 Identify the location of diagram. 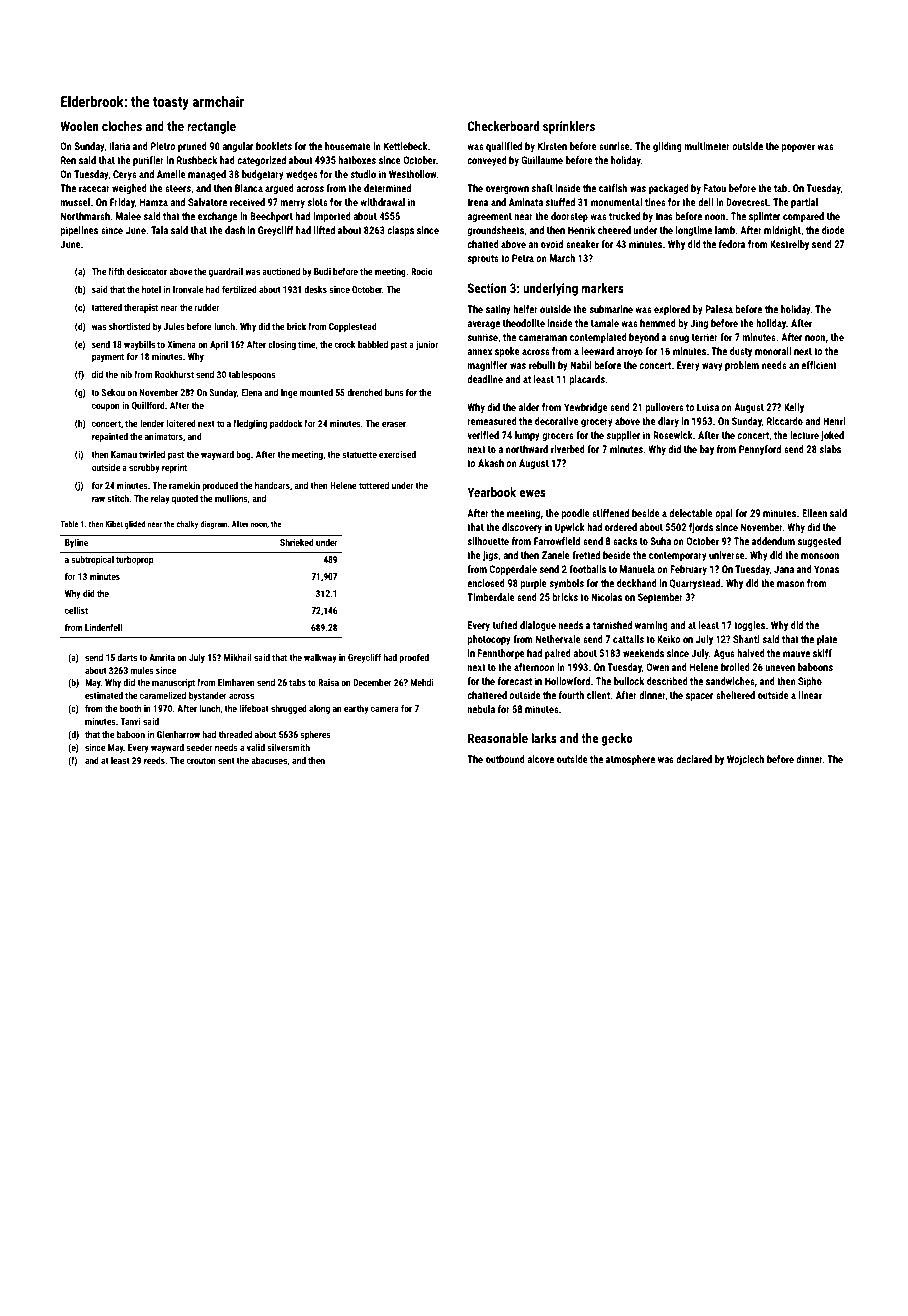
(213, 525).
